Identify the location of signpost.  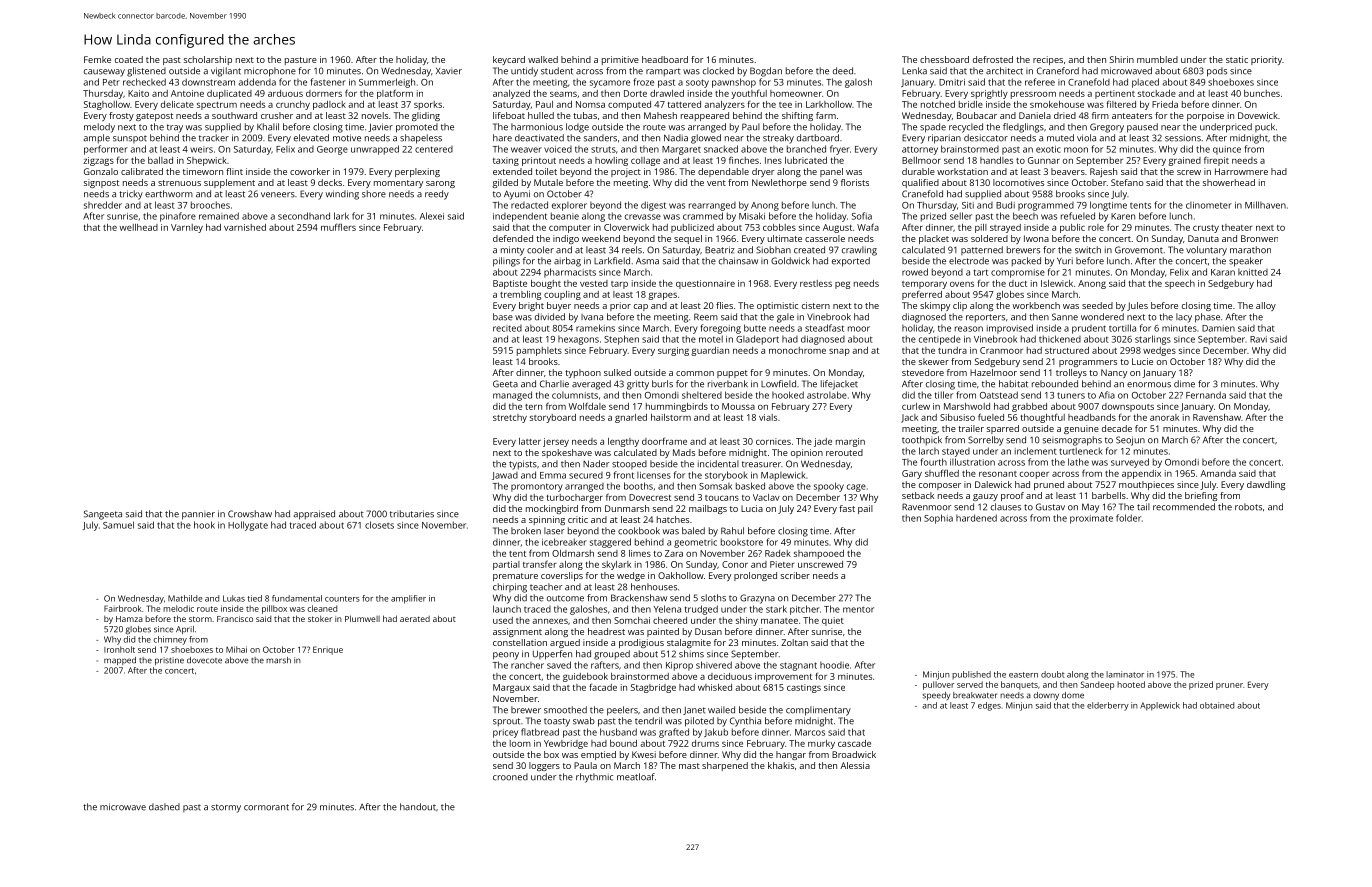
(101, 183).
